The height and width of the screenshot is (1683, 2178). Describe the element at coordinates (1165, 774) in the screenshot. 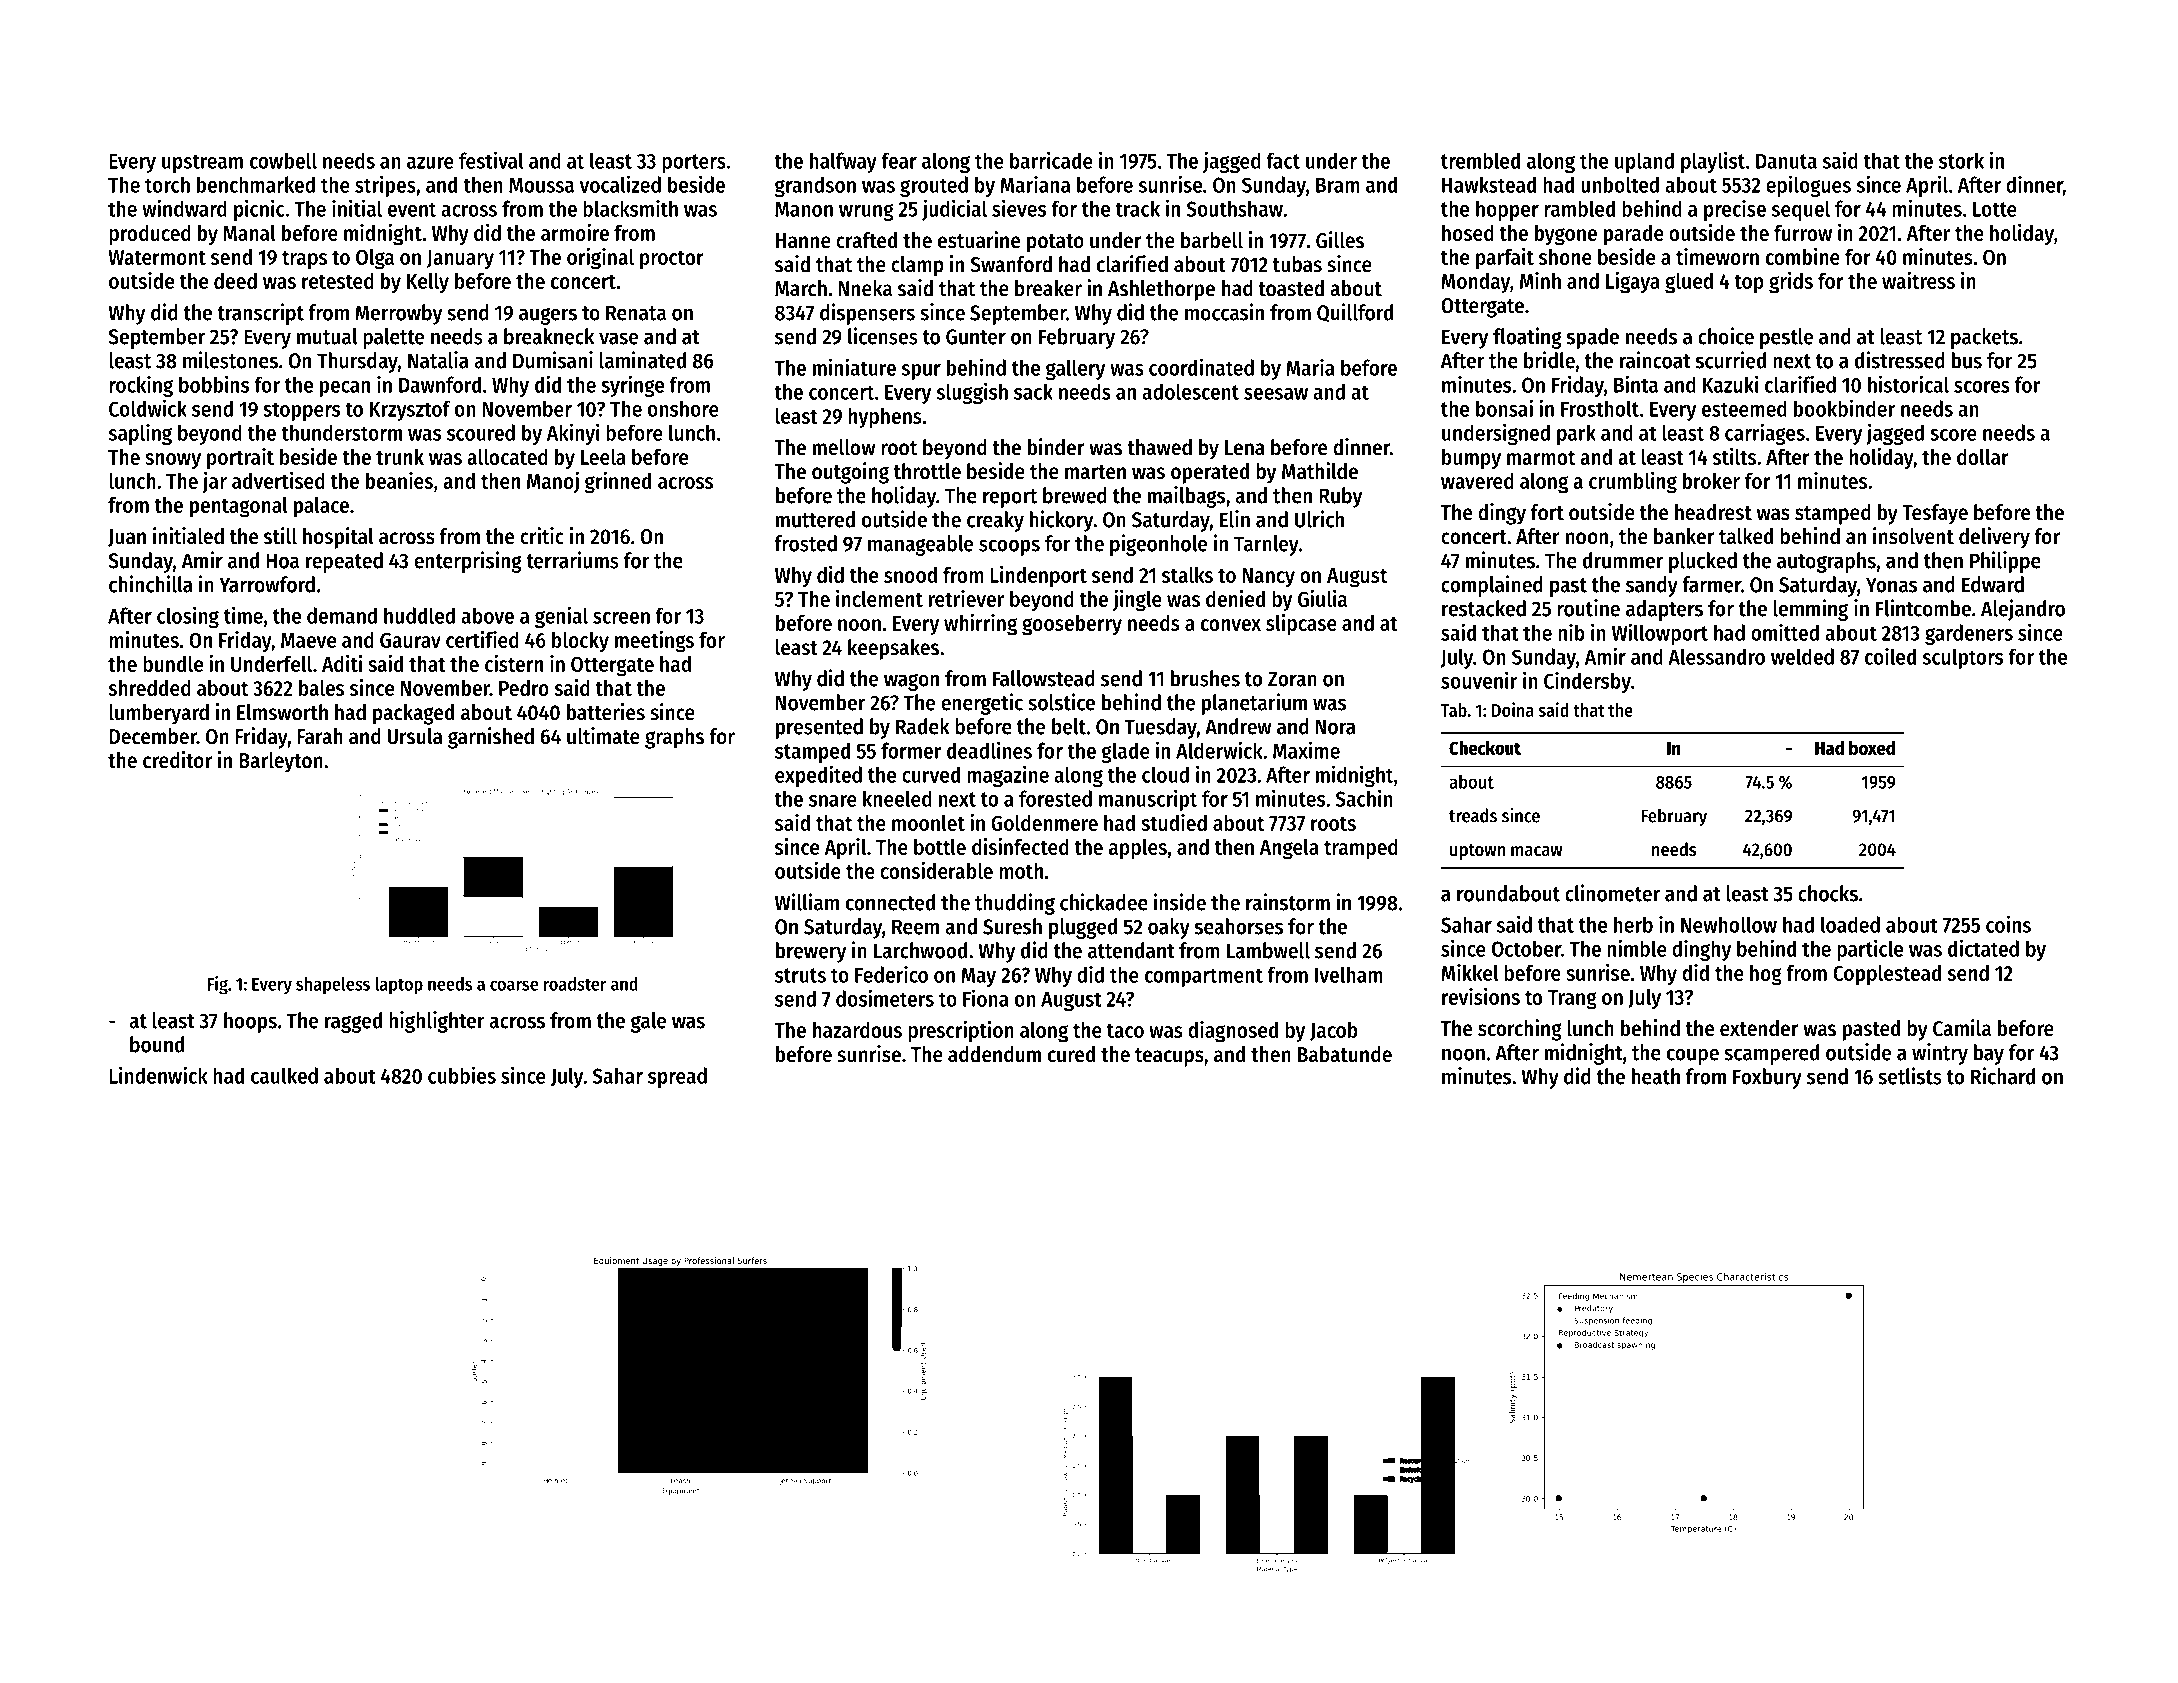

I see `cloud` at that location.
